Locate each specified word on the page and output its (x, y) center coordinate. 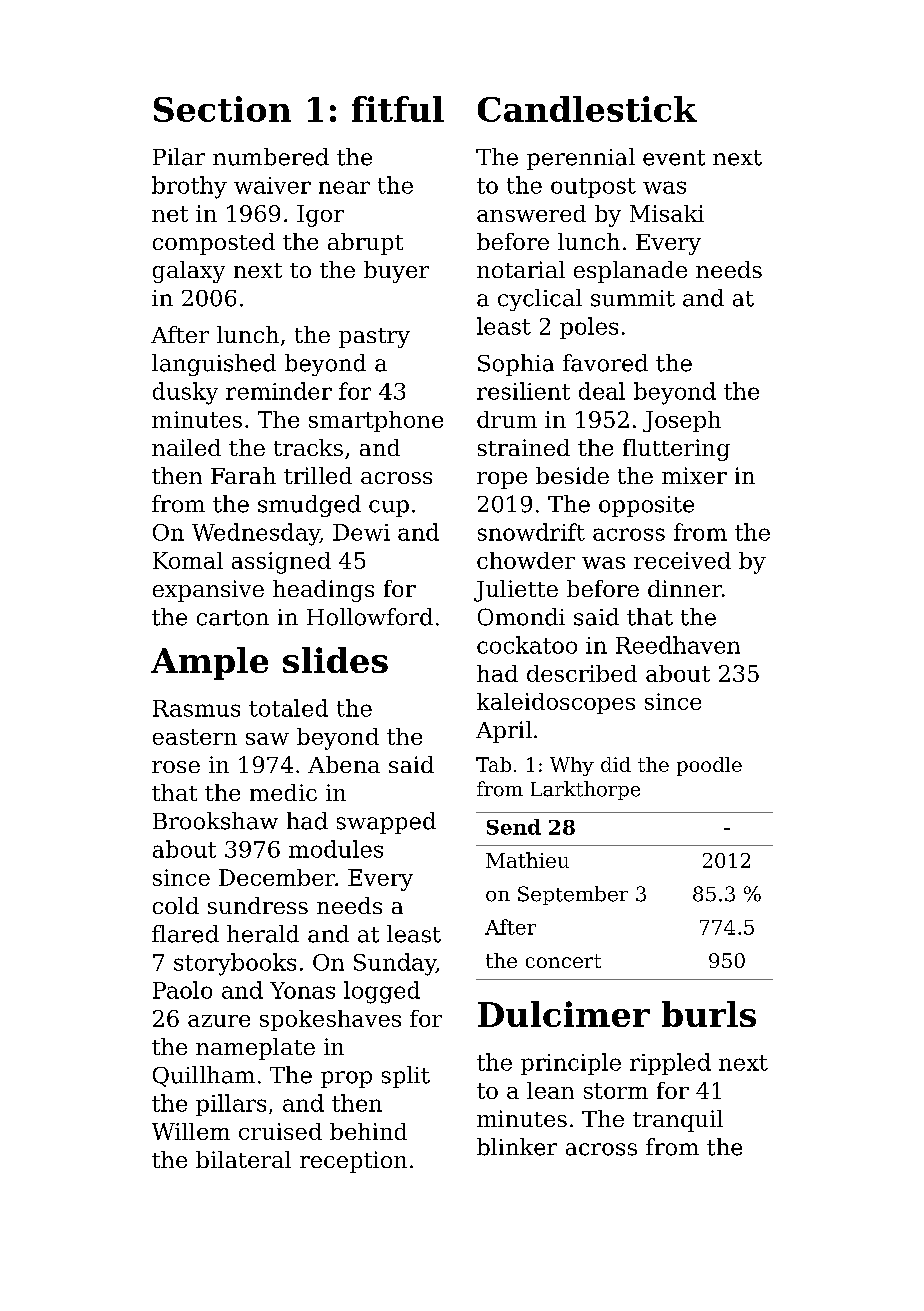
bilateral (243, 1159)
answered (531, 213)
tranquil (678, 1121)
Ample (209, 663)
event (674, 158)
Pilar (179, 157)
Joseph (682, 421)
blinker (517, 1147)
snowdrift (531, 532)
